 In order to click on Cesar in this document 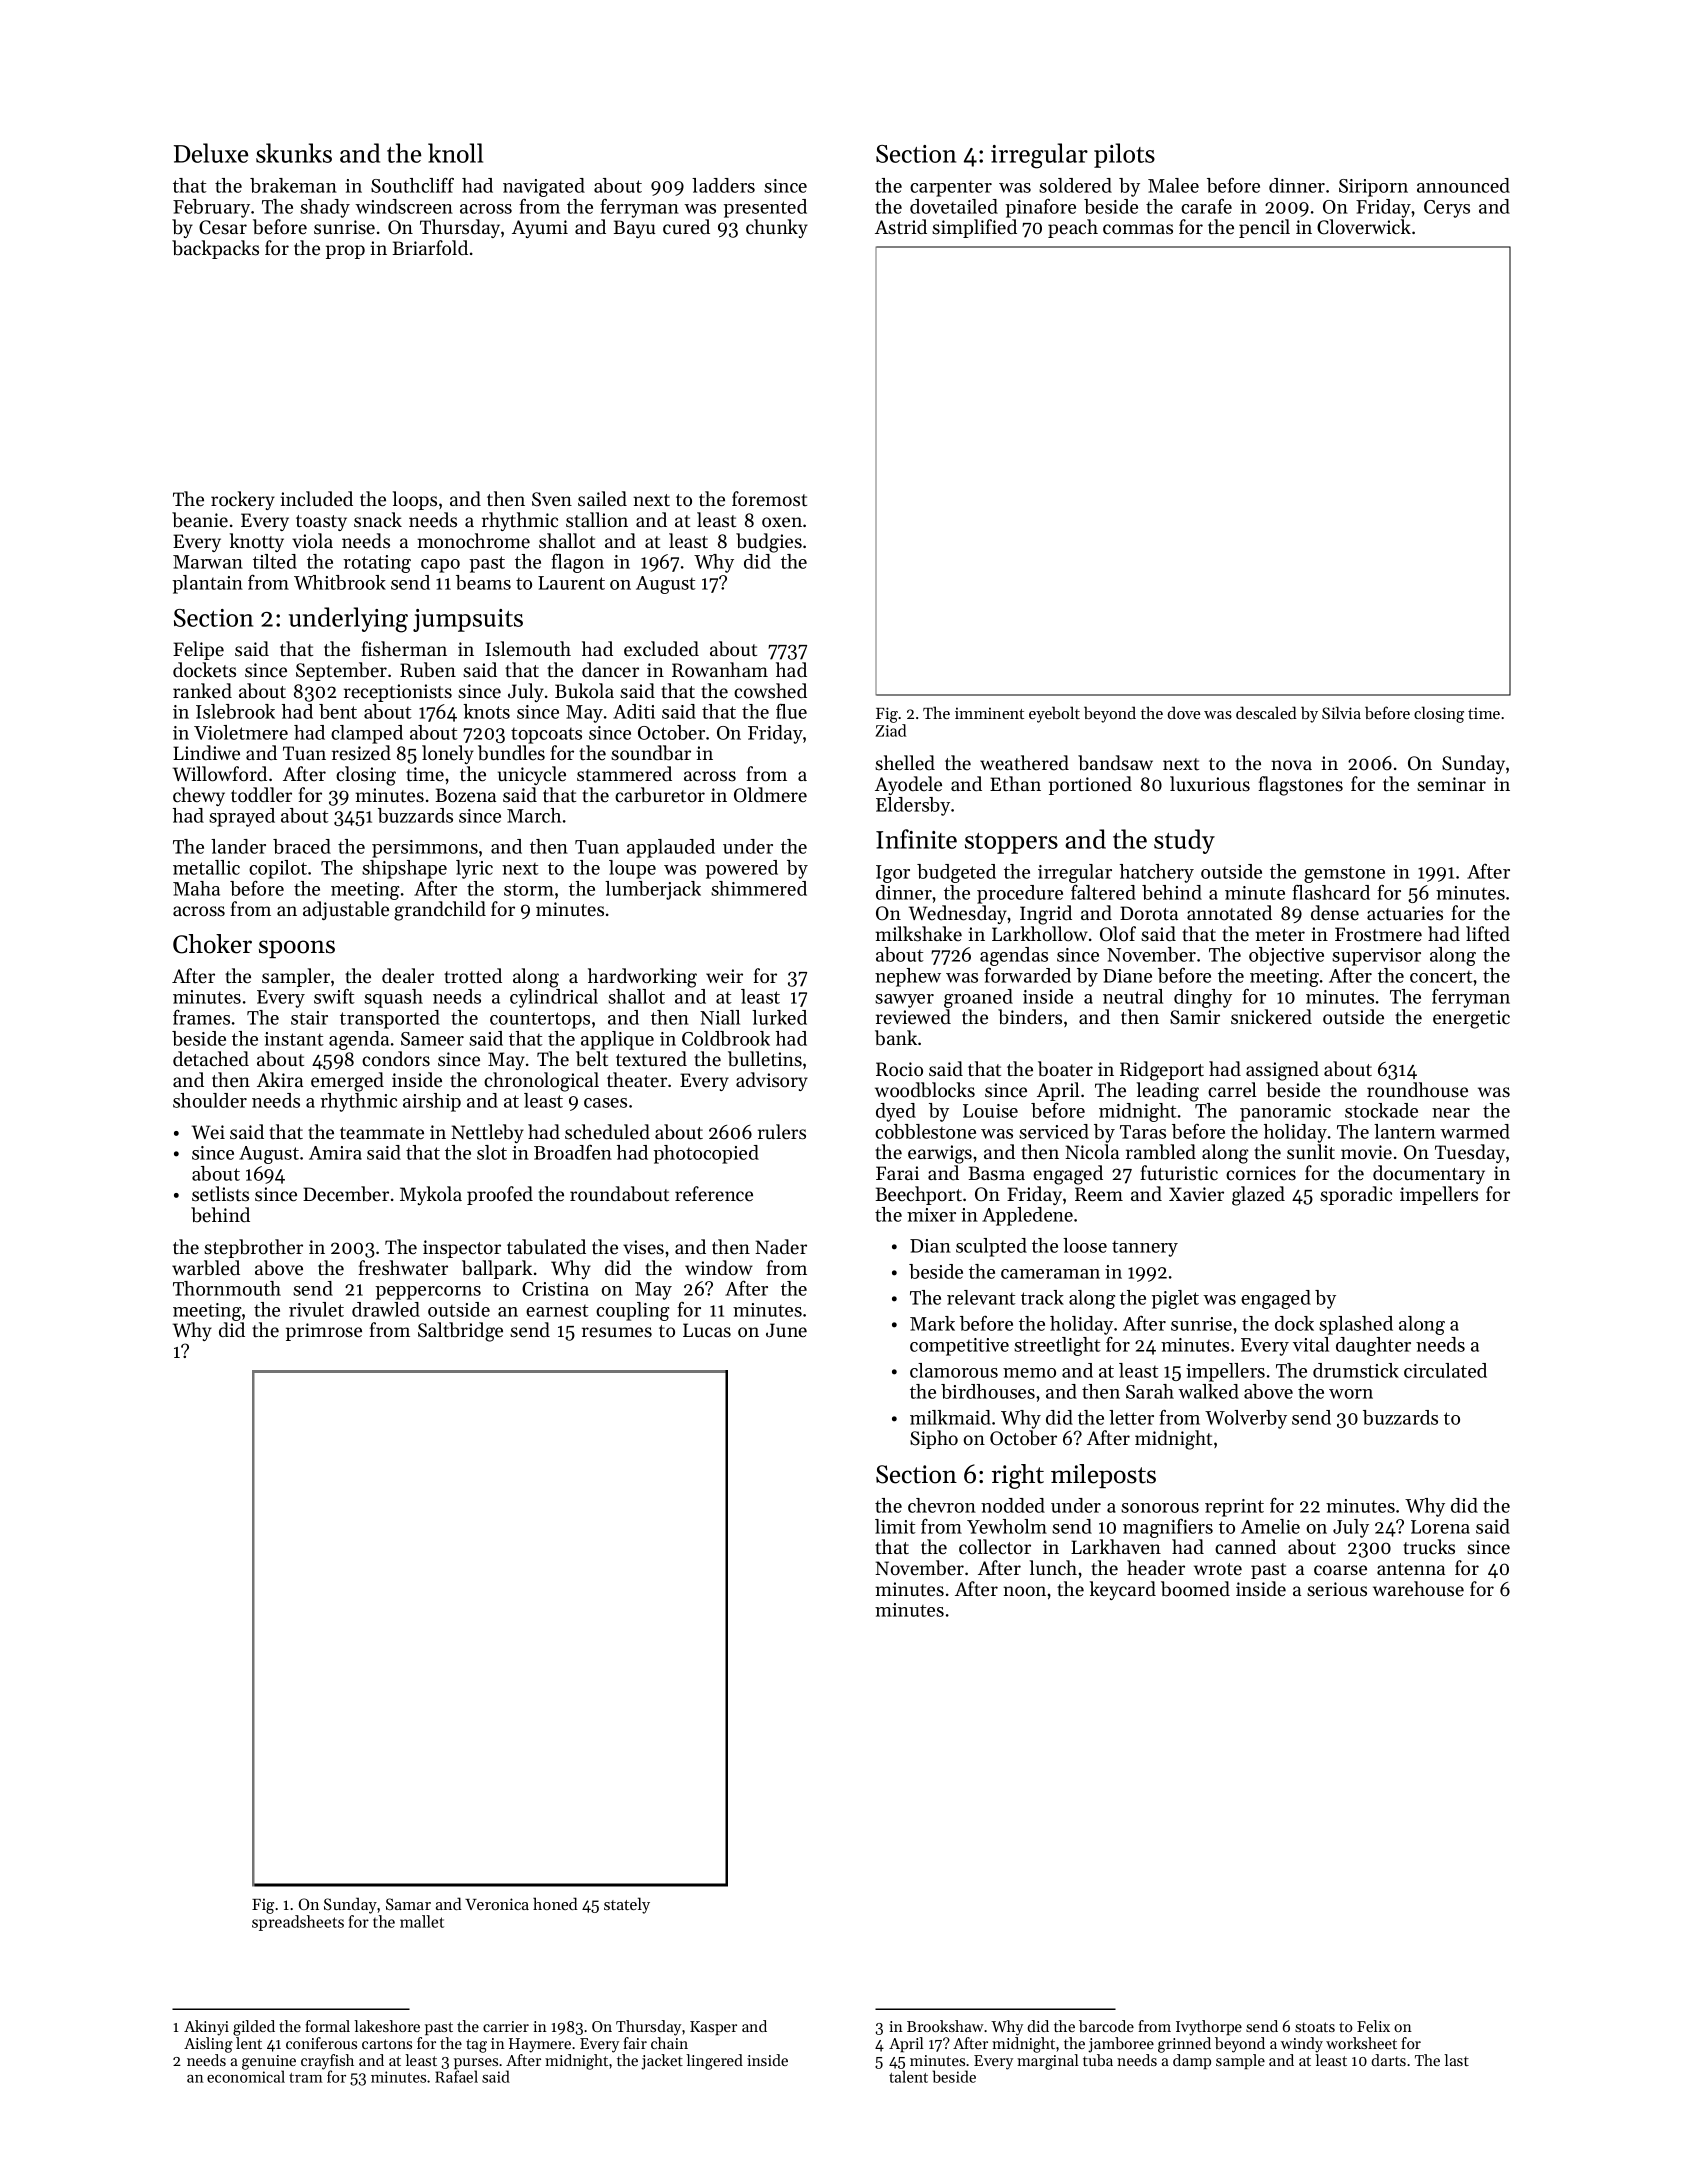, I will do `click(223, 227)`.
